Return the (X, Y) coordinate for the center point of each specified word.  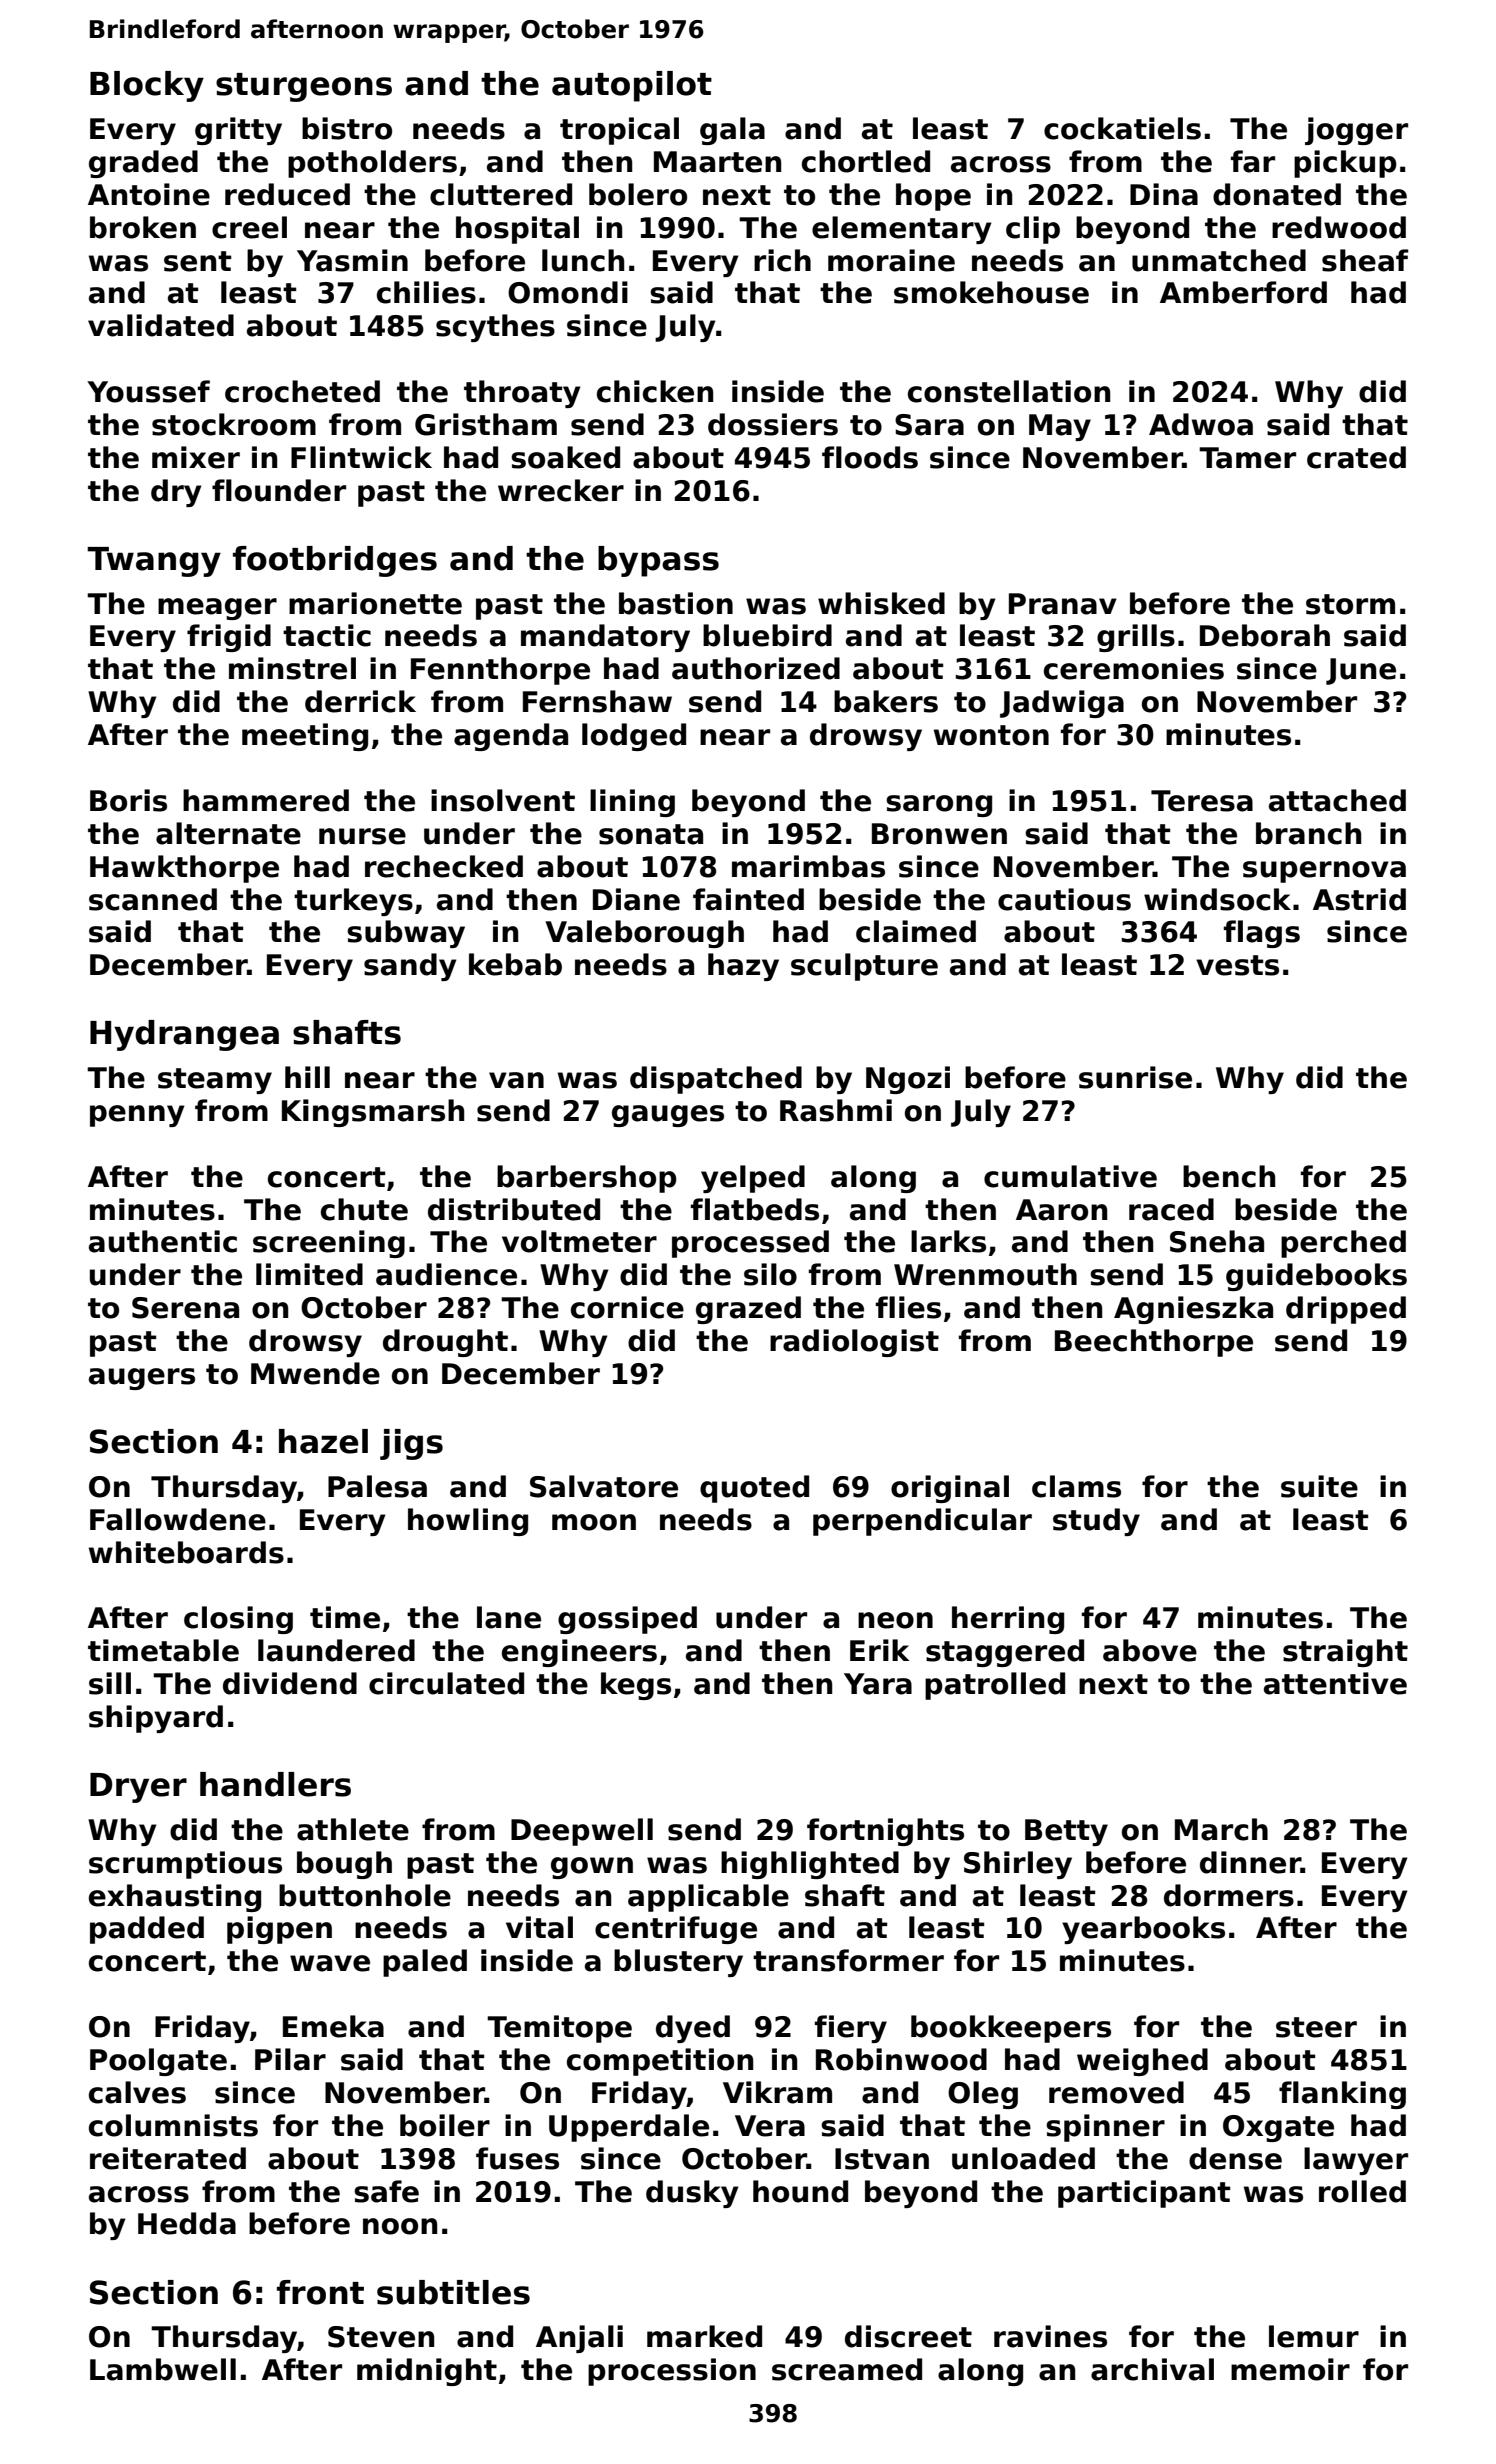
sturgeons (304, 87)
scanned (153, 899)
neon (895, 1620)
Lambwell (163, 2369)
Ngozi (908, 1080)
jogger (1356, 131)
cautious (1064, 899)
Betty (1066, 1832)
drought (445, 1343)
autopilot (632, 86)
